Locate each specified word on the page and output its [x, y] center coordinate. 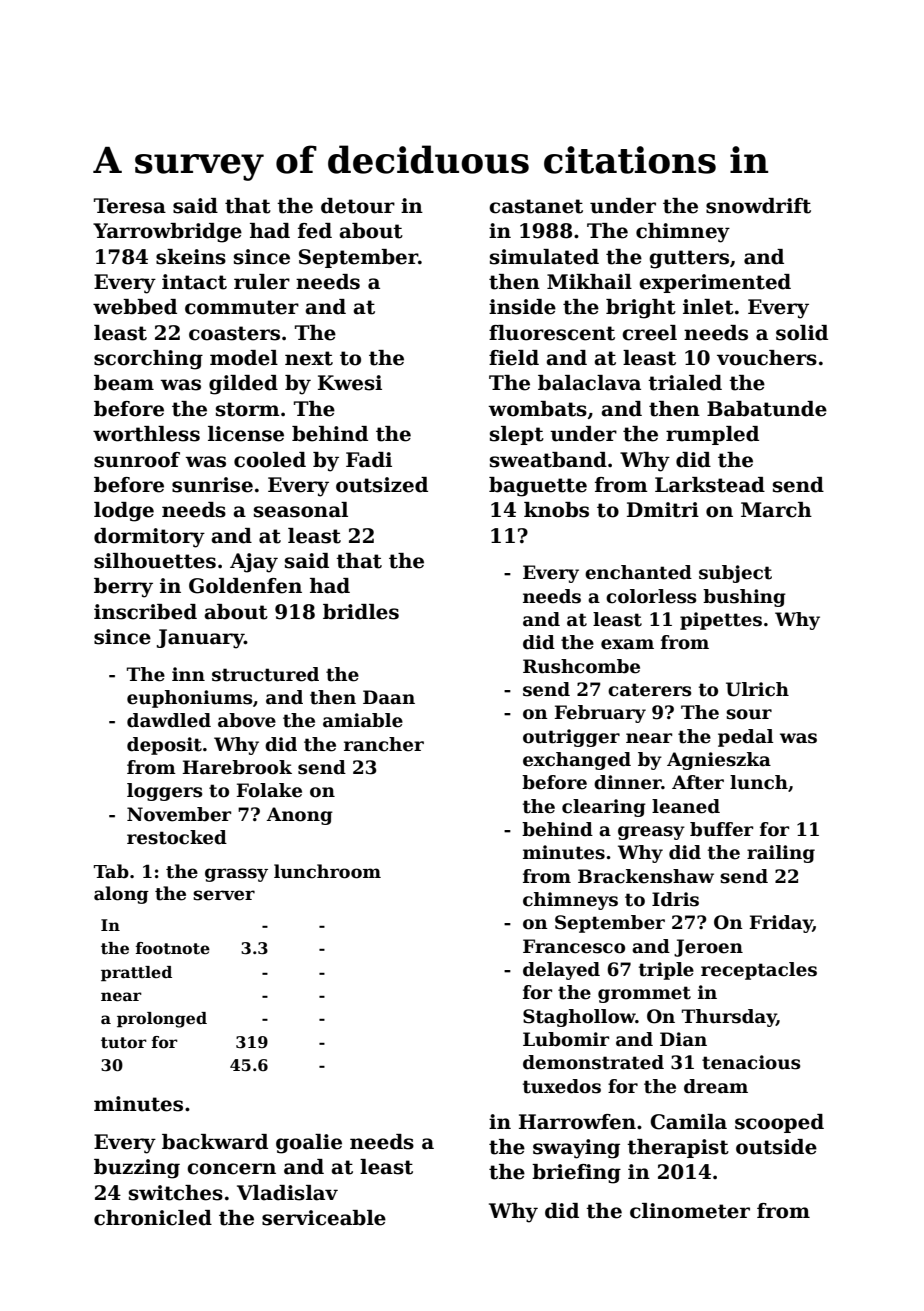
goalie [309, 1144]
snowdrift [758, 206]
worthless [146, 434]
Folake [269, 790]
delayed [561, 971]
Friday [781, 924]
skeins [191, 257]
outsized [382, 485]
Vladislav [287, 1193]
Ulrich [757, 689]
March [776, 510]
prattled [136, 974]
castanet [536, 206]
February [600, 714]
